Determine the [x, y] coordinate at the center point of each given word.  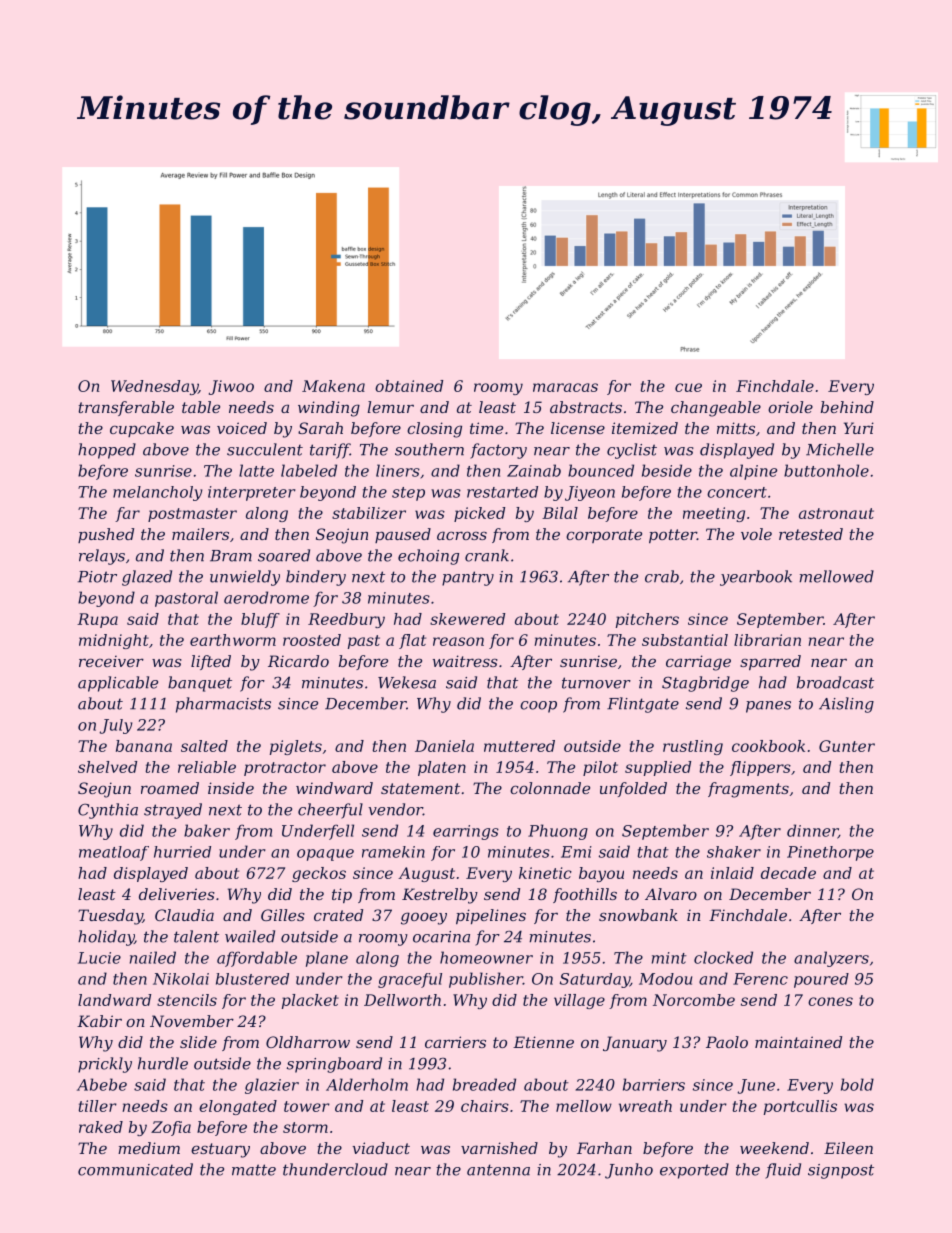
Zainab [534, 470]
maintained [798, 1042]
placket [310, 1001]
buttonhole [826, 470]
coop [538, 707]
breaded [484, 1084]
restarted [502, 492]
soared [284, 555]
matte [254, 1170]
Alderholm [367, 1084]
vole [756, 534]
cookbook [768, 746]
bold [857, 1084]
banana [144, 746]
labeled [309, 470]
